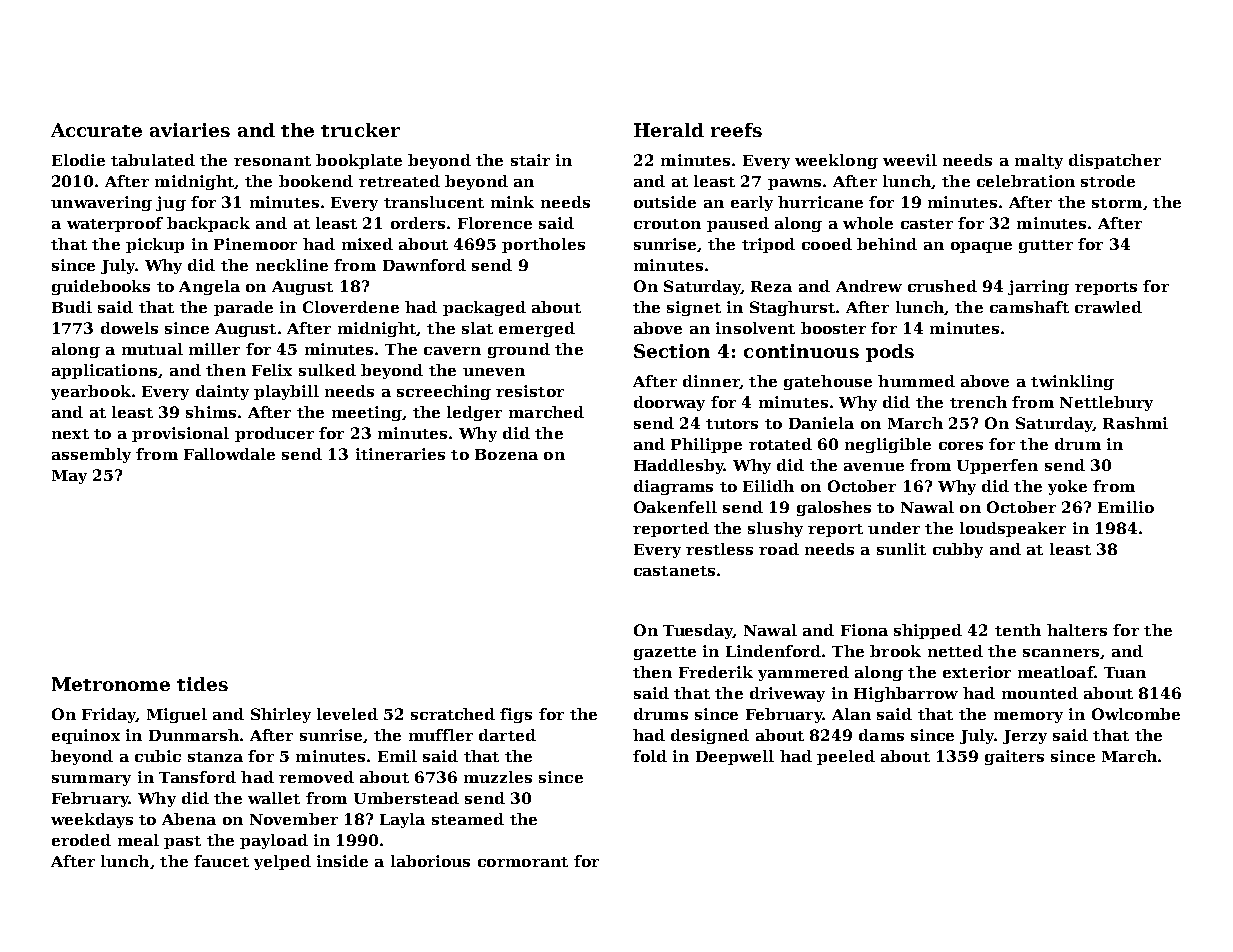  What do you see at coordinates (1108, 307) in the page?
I see `crawled` at bounding box center [1108, 307].
